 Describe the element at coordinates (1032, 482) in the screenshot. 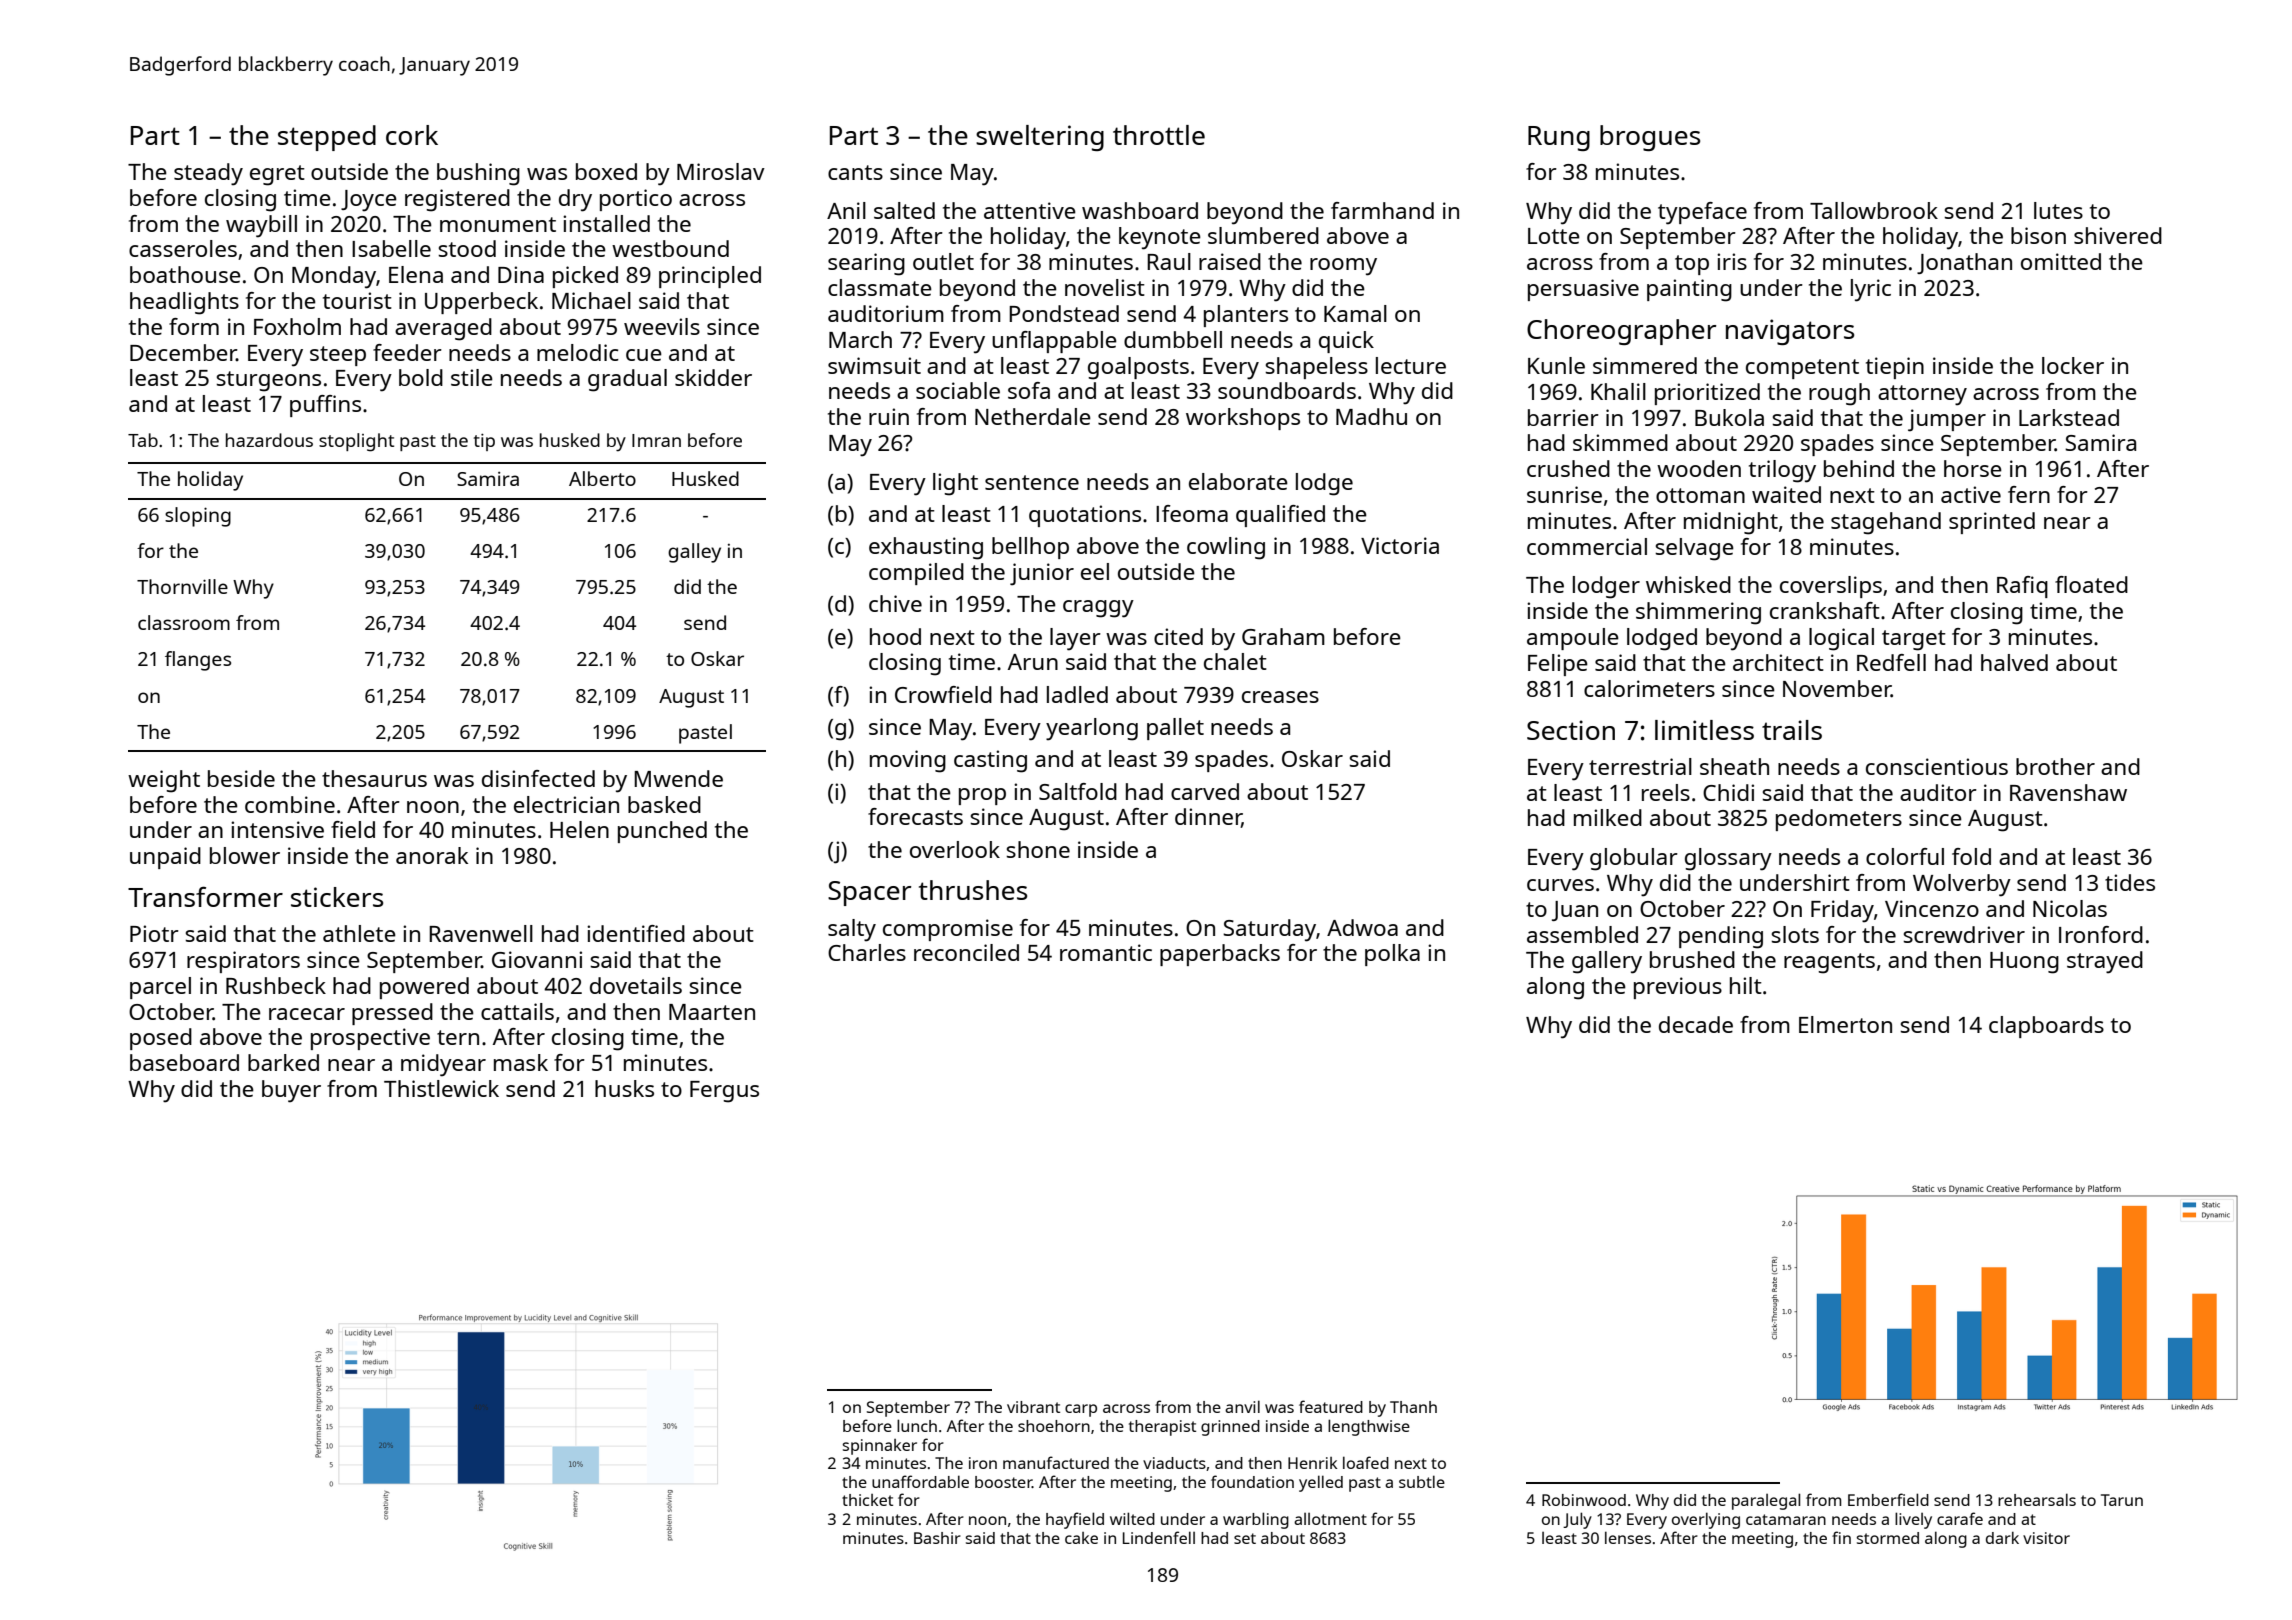

I see `sentence` at that location.
